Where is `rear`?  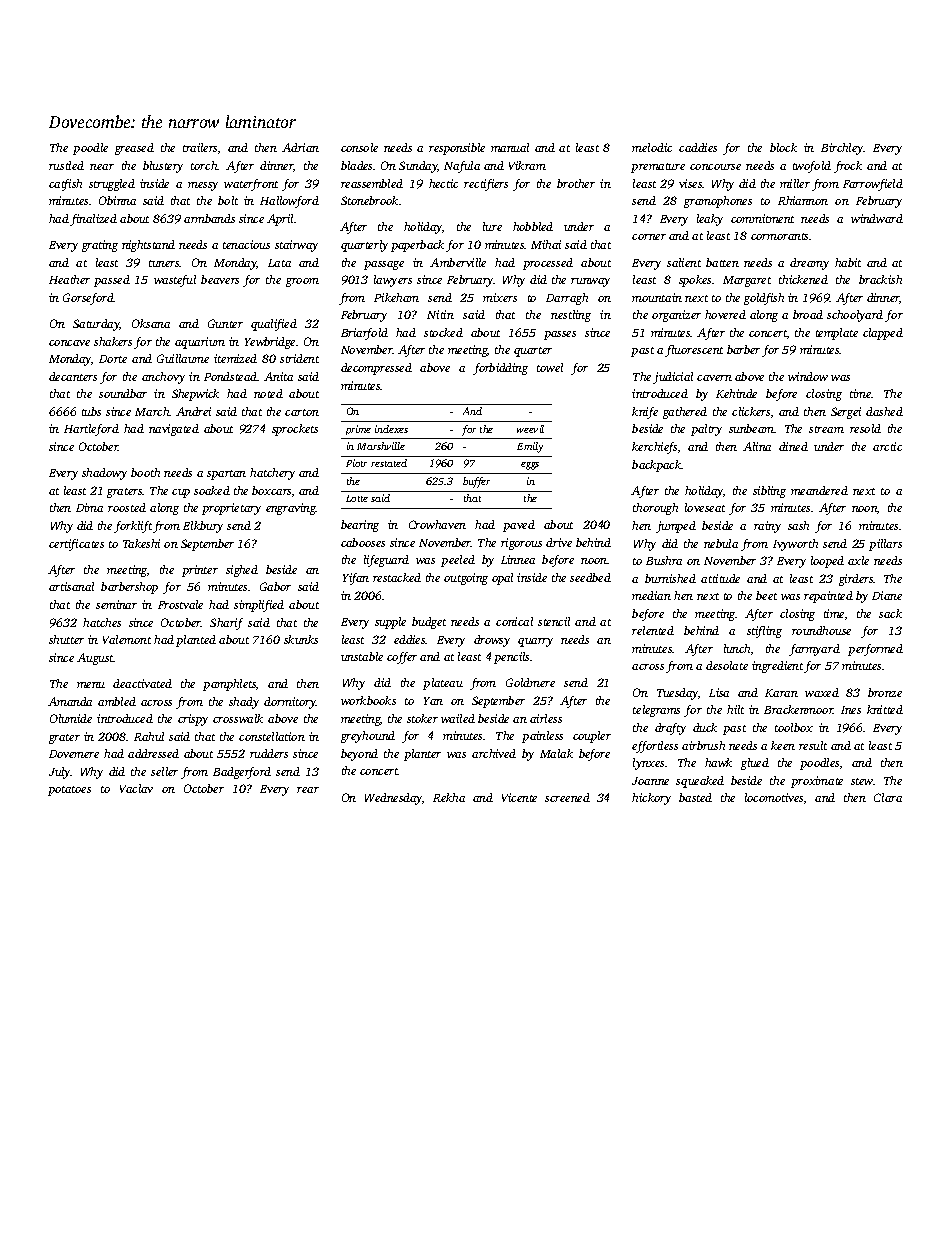
rear is located at coordinates (308, 790).
